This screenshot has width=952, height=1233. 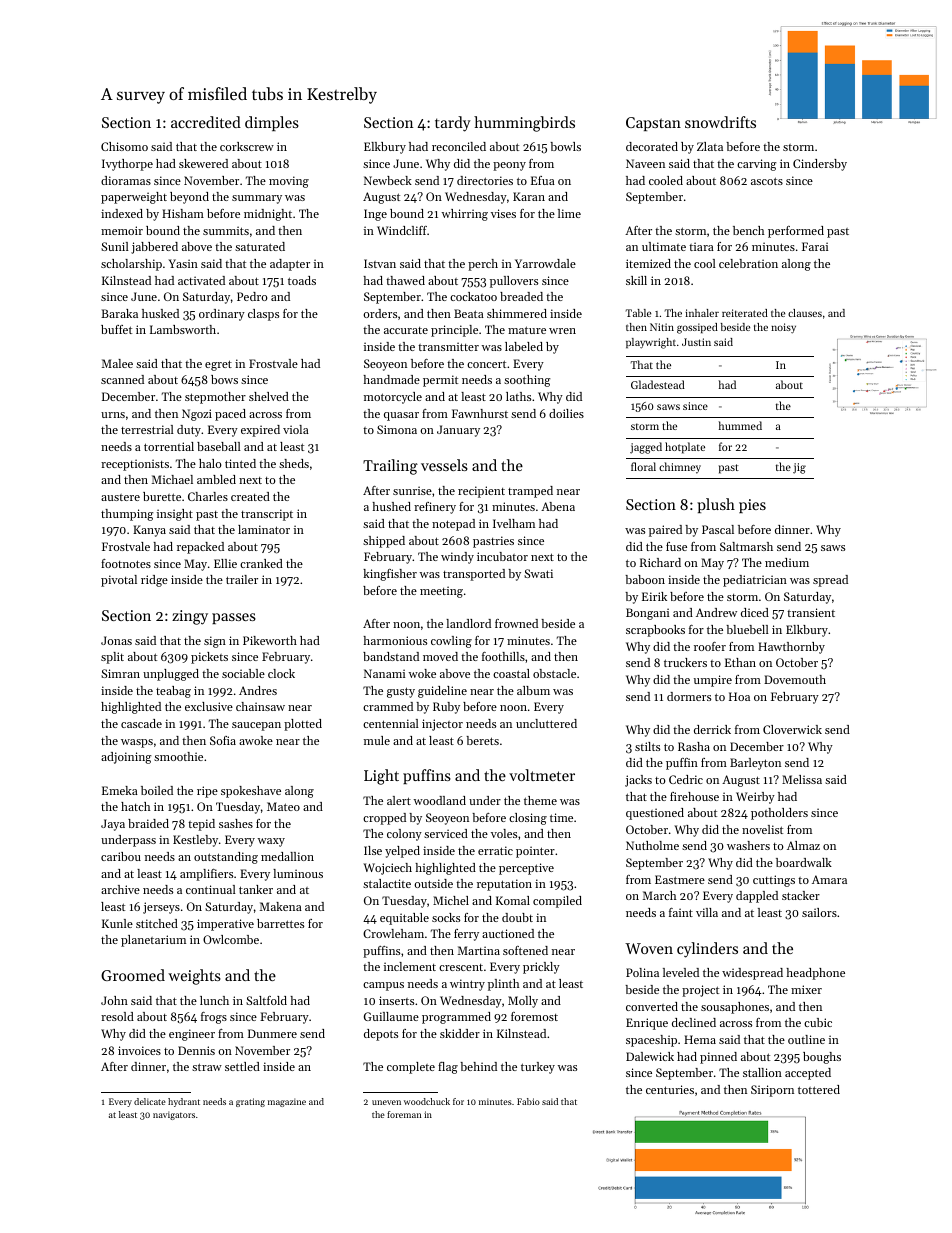 What do you see at coordinates (720, 122) in the screenshot?
I see `snowdrifts` at bounding box center [720, 122].
